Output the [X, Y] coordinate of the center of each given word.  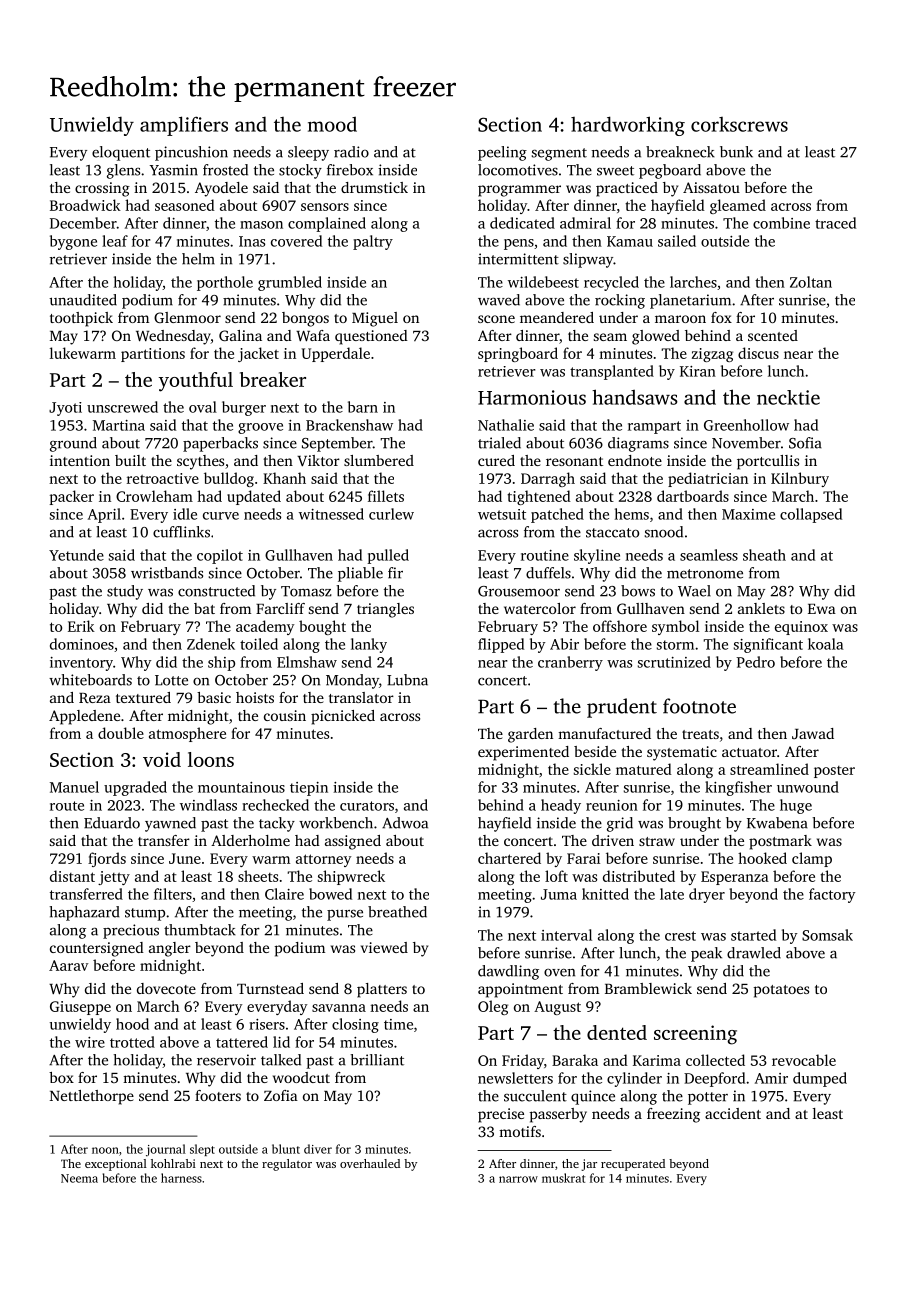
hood [132, 1024]
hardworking [628, 126]
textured [143, 697]
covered [296, 241]
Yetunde [76, 555]
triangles [385, 610]
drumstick [374, 187]
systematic [682, 753]
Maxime [748, 514]
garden [530, 735]
